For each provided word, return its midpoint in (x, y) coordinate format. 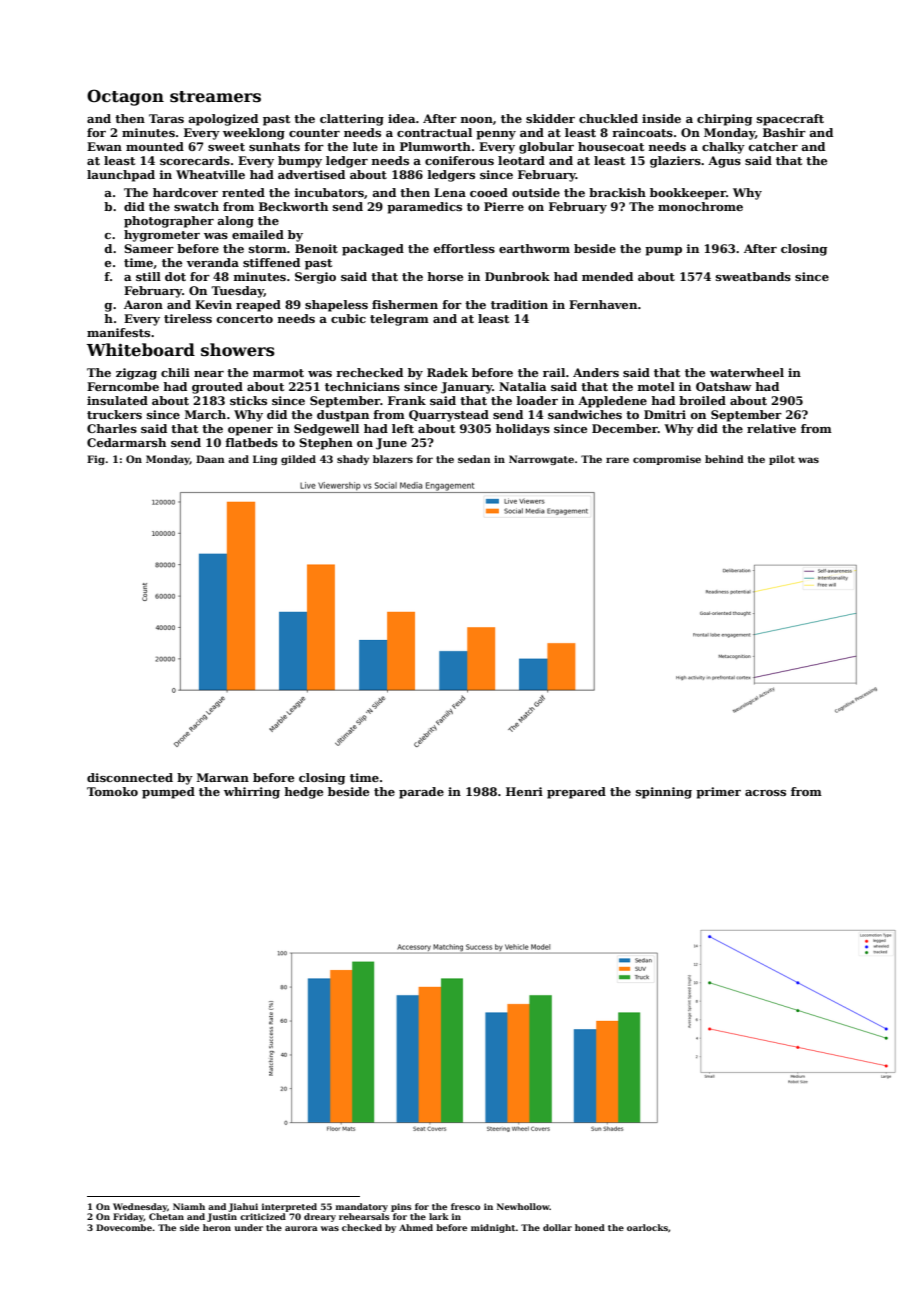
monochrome (700, 206)
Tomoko (112, 791)
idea (402, 118)
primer (718, 793)
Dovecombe (124, 1227)
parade (421, 793)
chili (175, 372)
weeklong (254, 134)
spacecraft (790, 120)
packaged (373, 250)
